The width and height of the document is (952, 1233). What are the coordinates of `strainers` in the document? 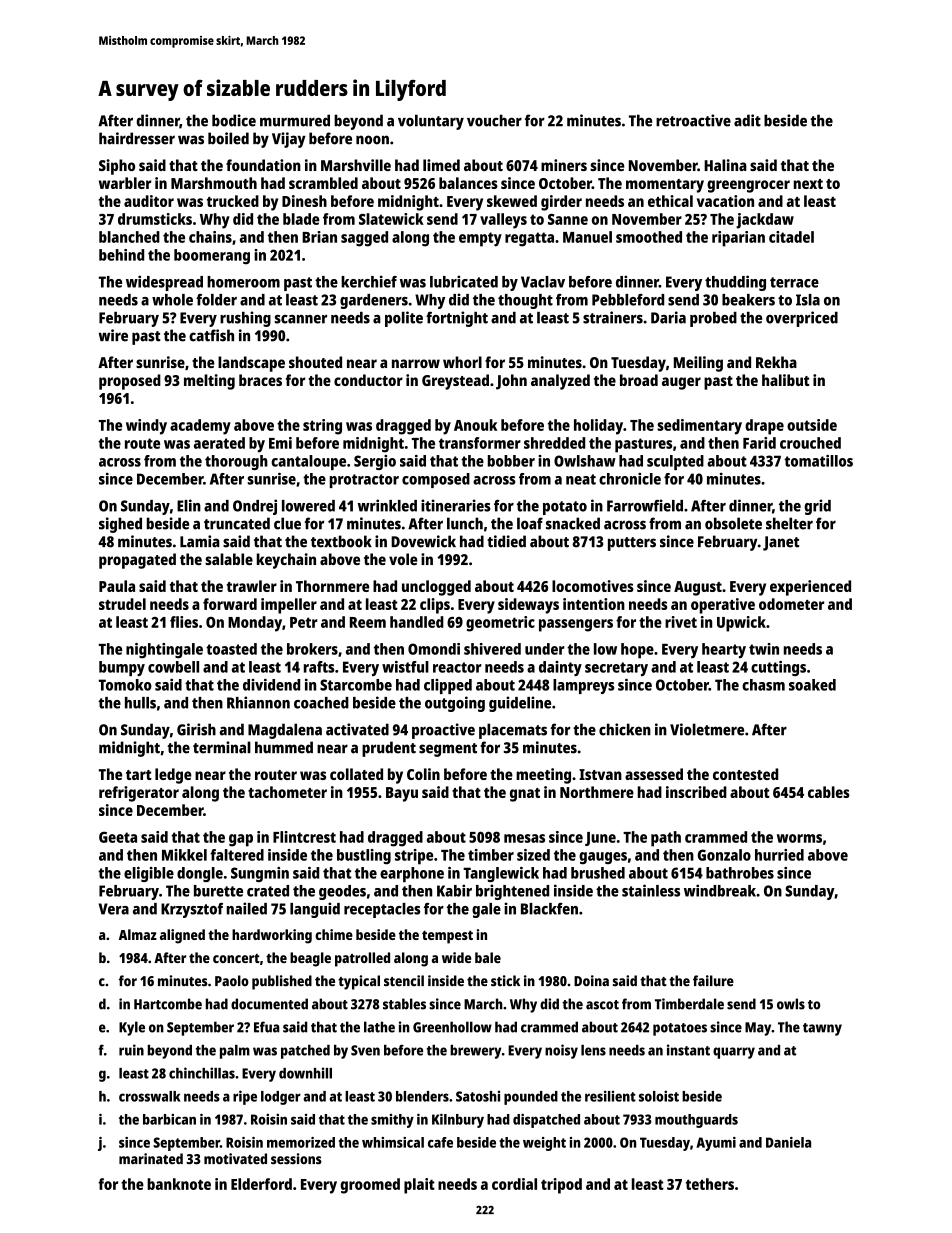 It's located at (613, 317).
